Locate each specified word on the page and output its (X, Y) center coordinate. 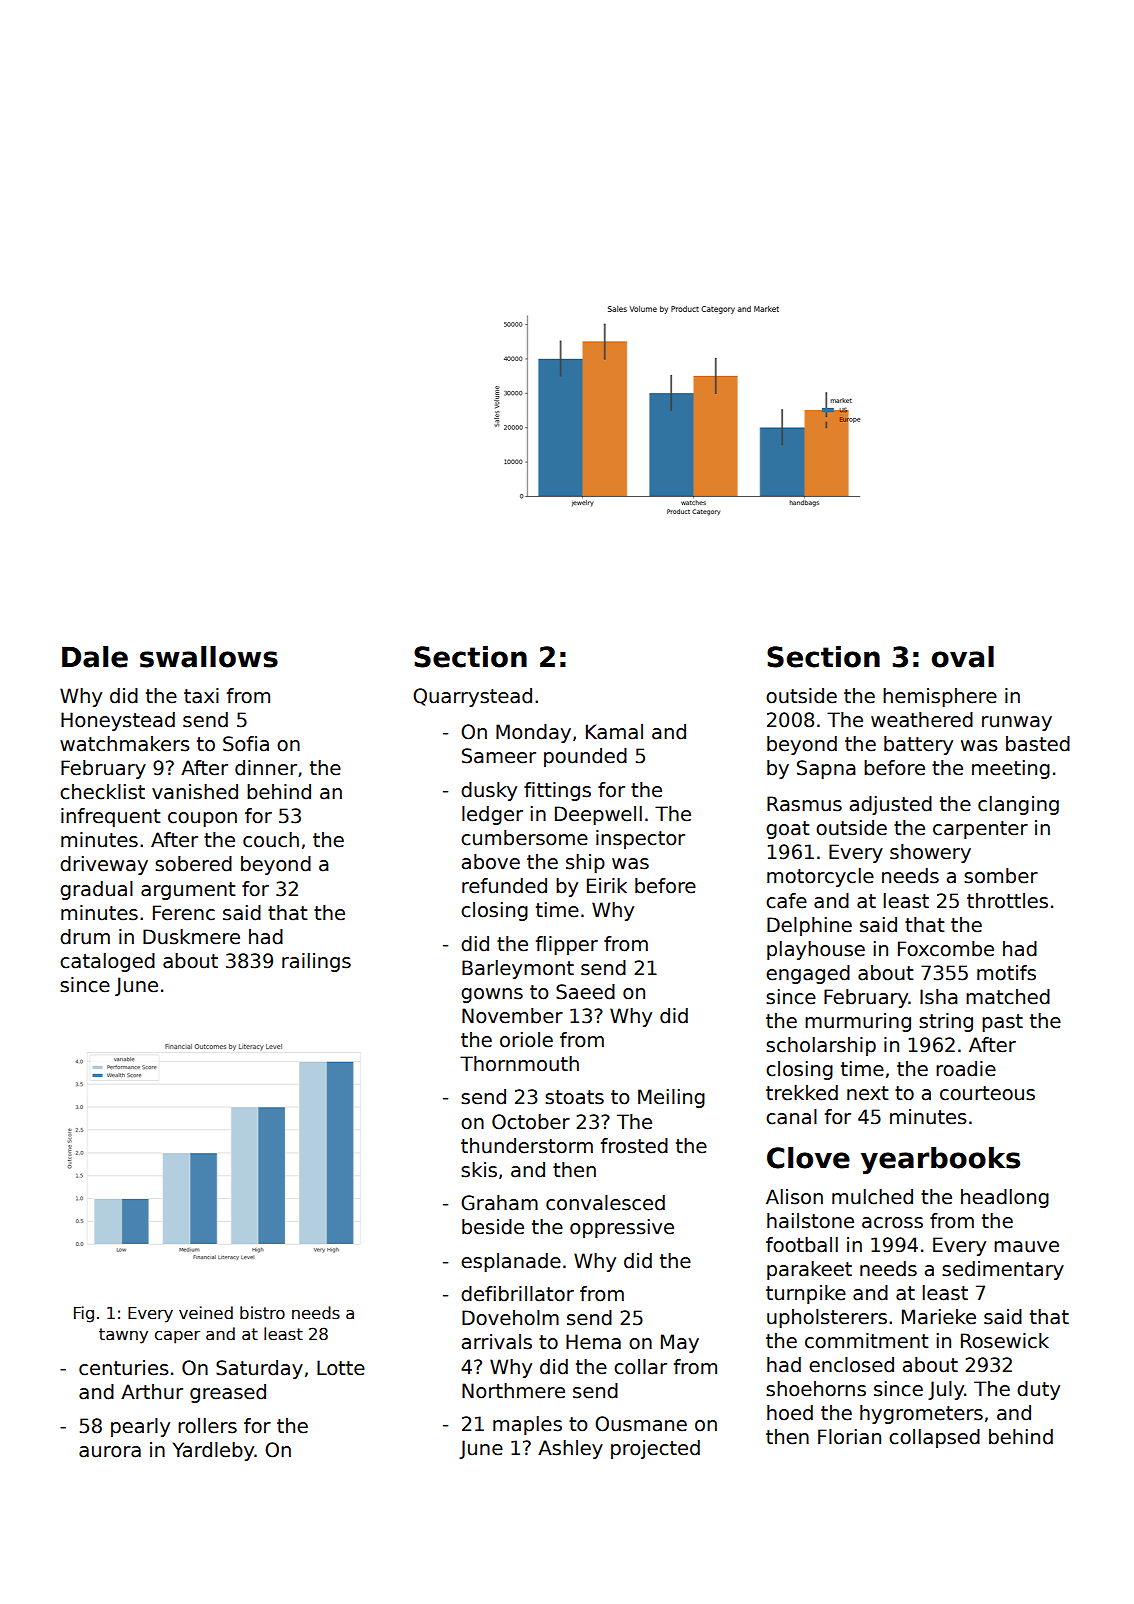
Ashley (570, 1449)
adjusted (891, 805)
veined (206, 1312)
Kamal (614, 732)
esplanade (511, 1262)
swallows (209, 657)
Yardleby (213, 1451)
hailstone (810, 1221)
